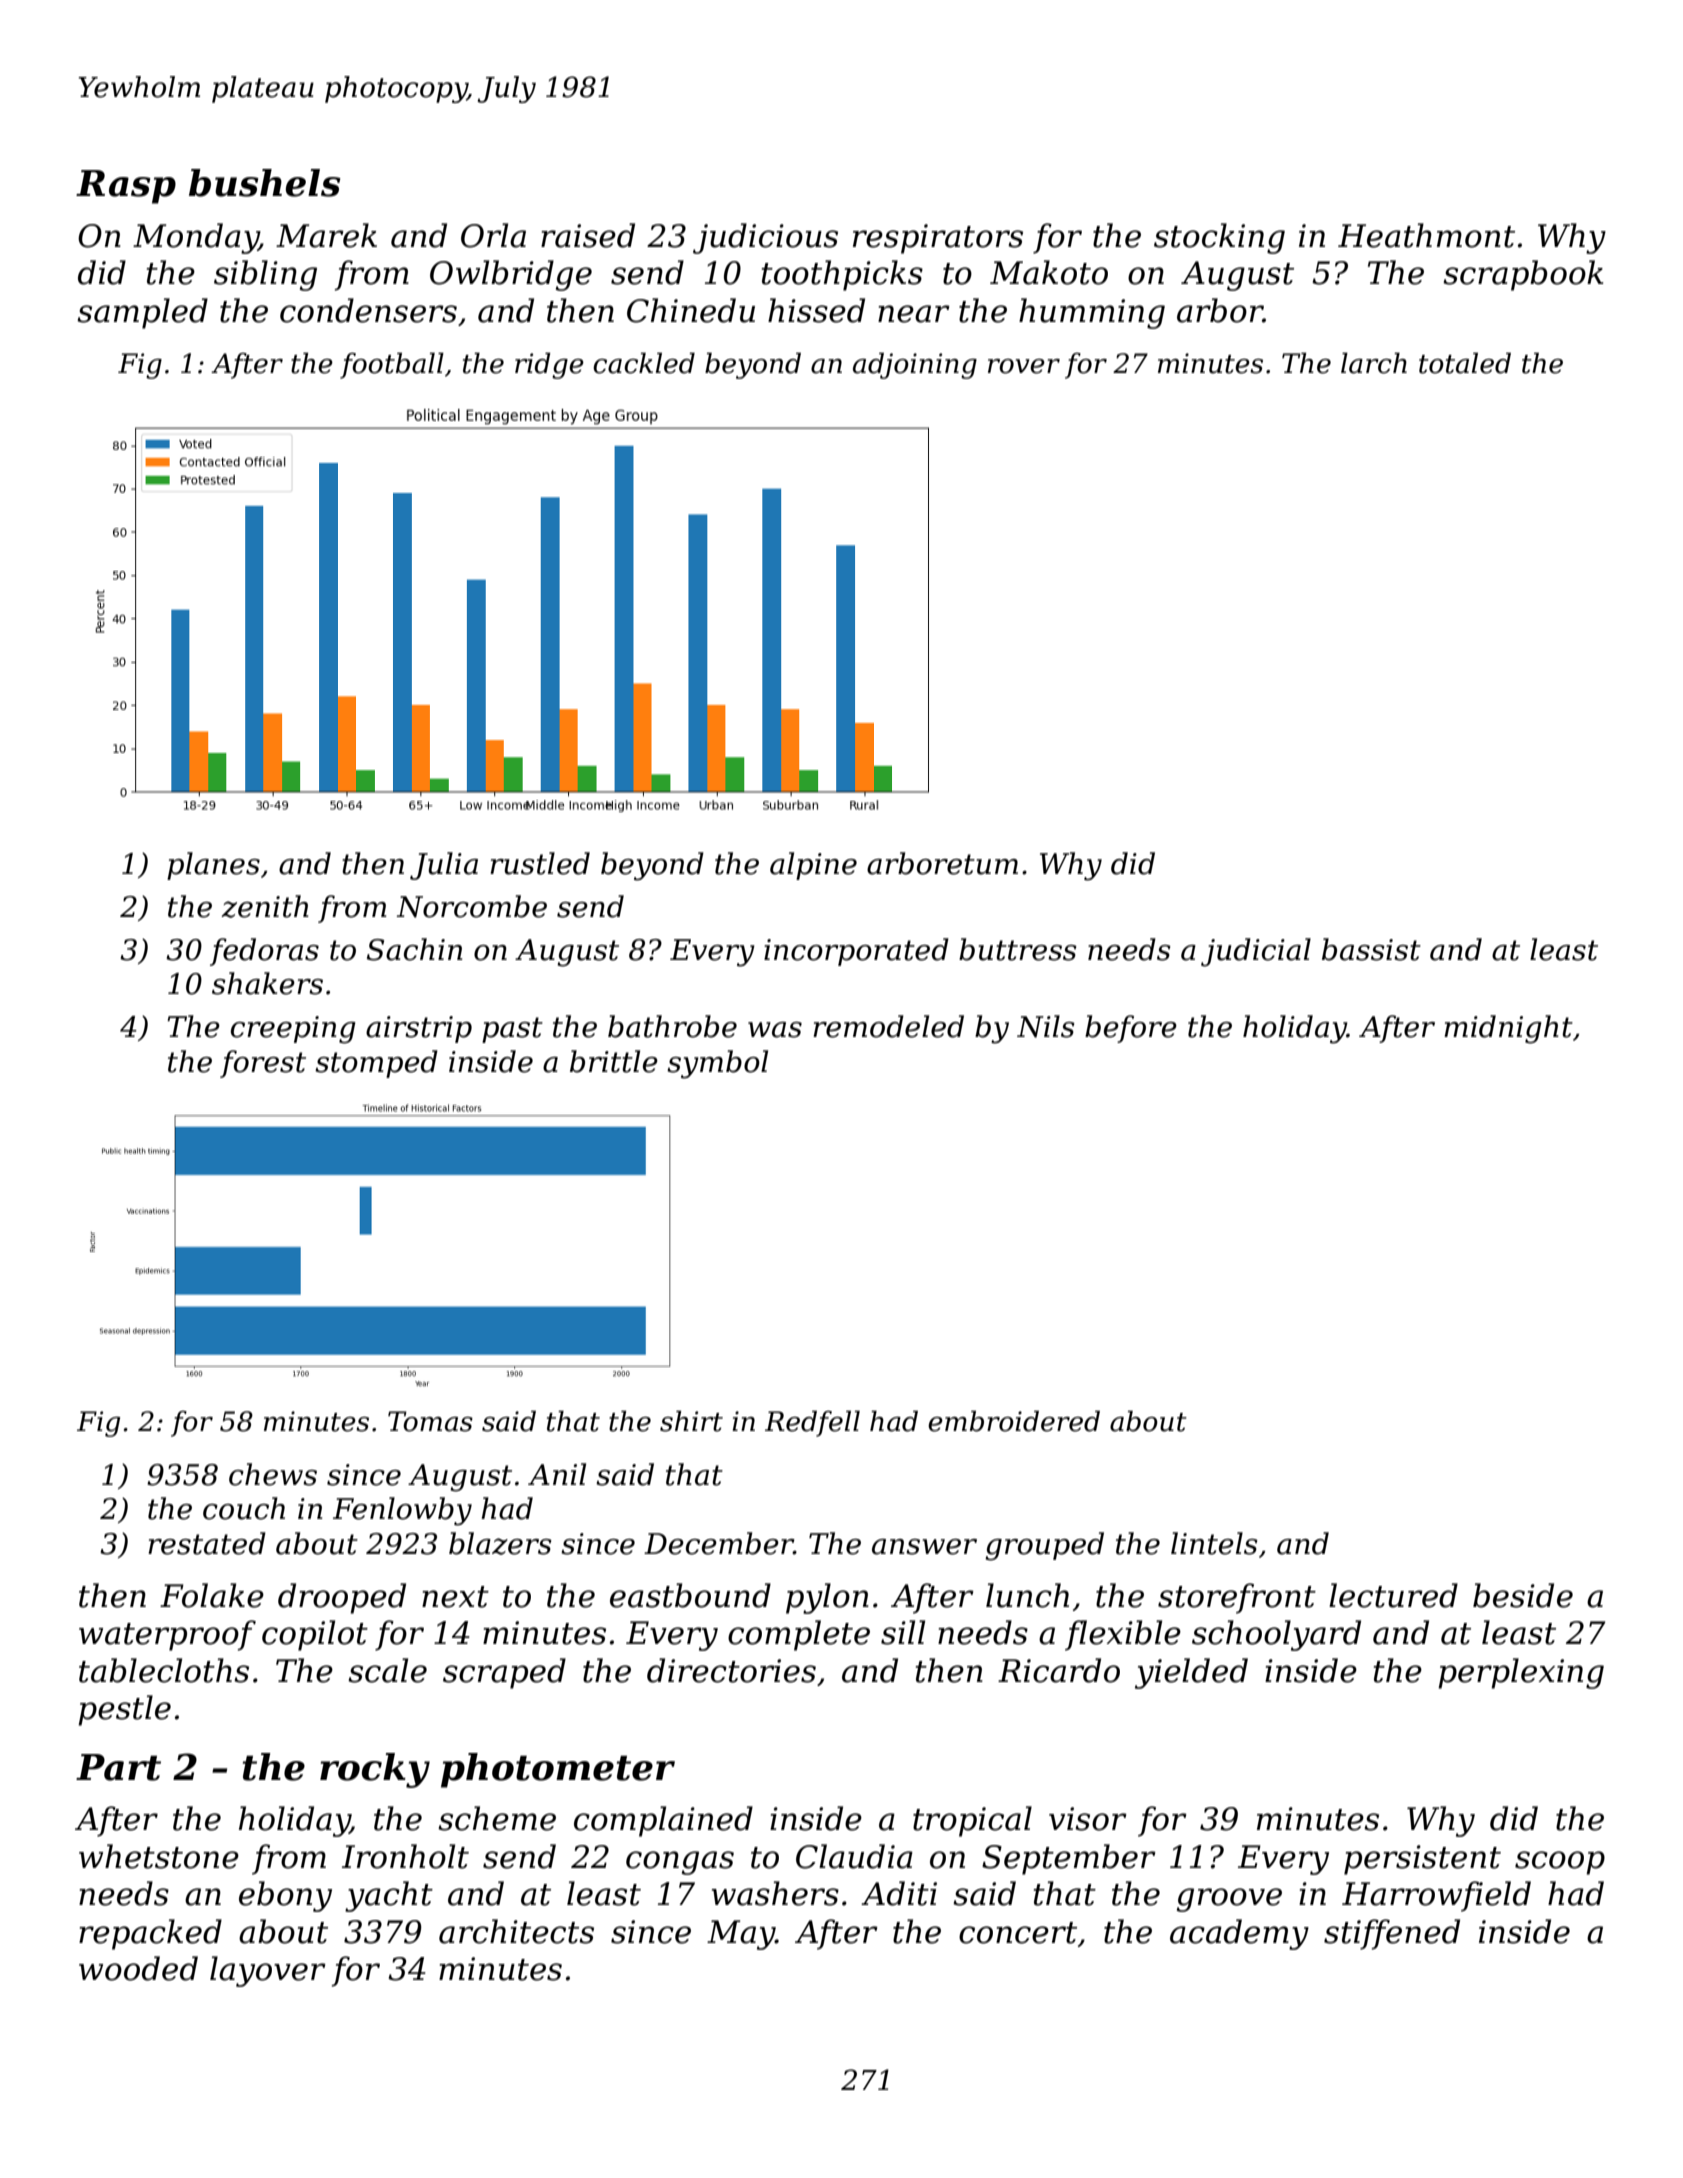 This screenshot has width=1683, height=2178. What do you see at coordinates (1092, 313) in the screenshot?
I see `humming` at bounding box center [1092, 313].
